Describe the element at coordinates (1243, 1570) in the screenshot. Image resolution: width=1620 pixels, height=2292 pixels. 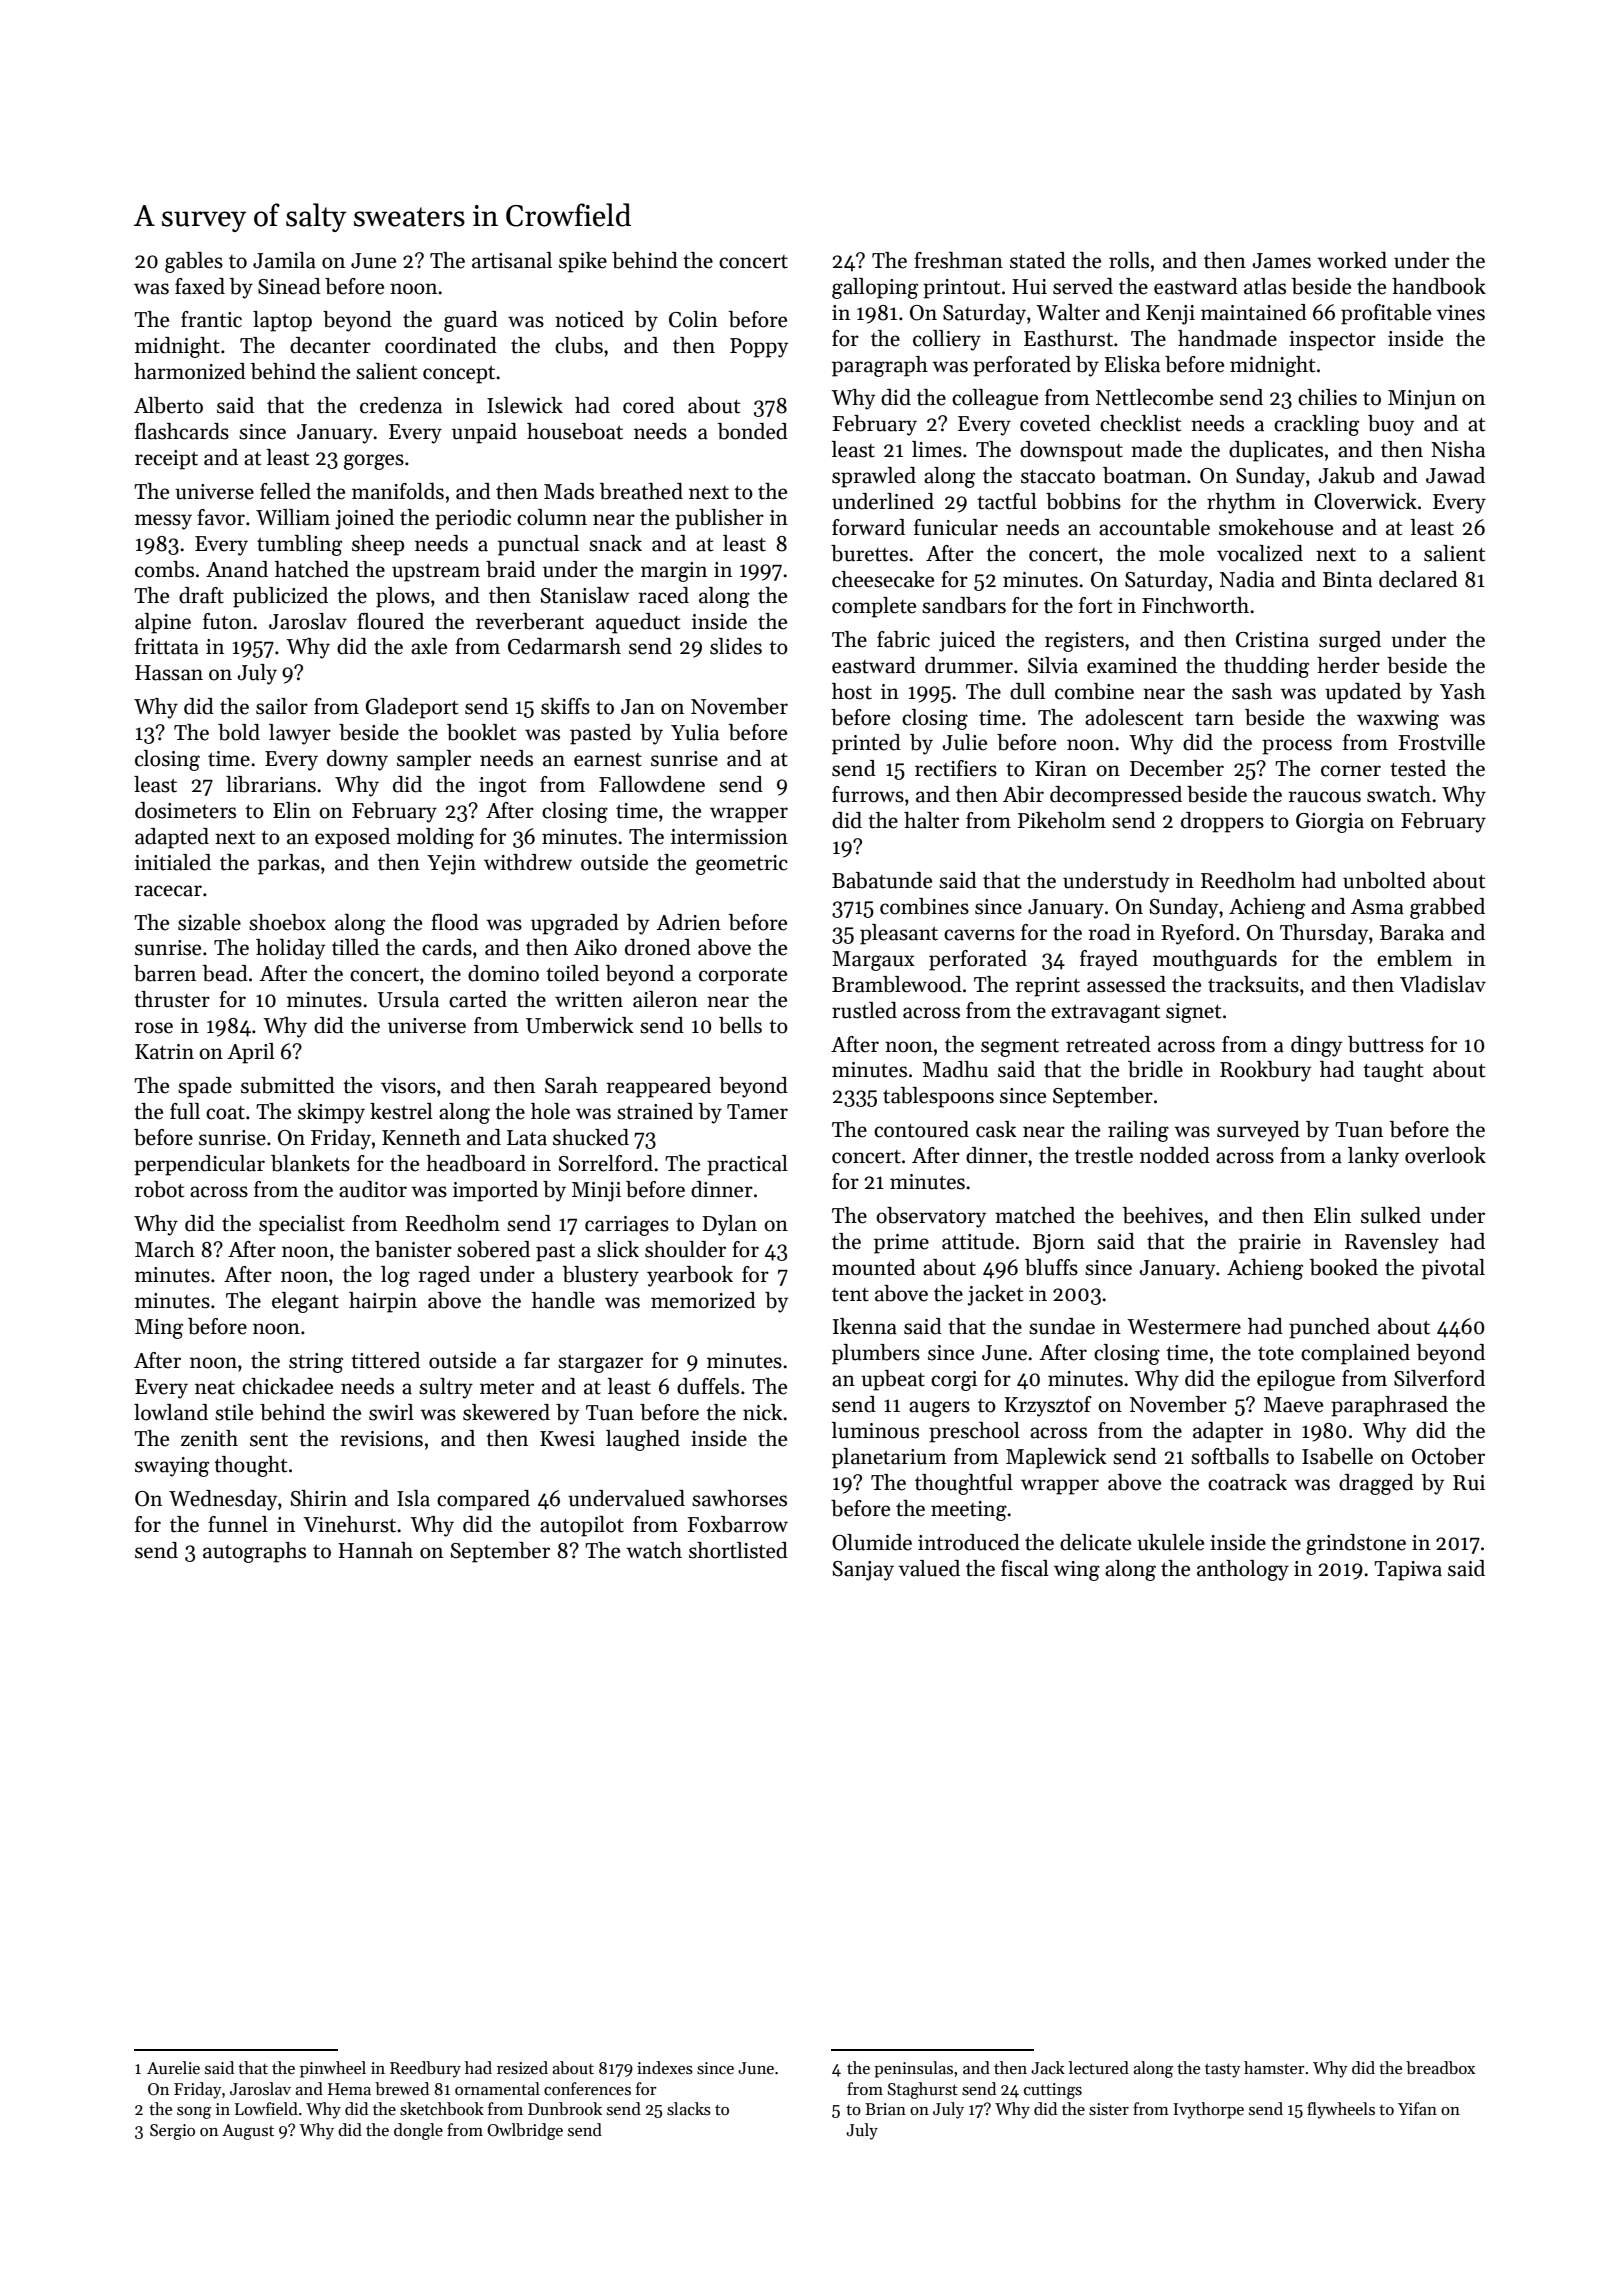
I see `anthology` at that location.
